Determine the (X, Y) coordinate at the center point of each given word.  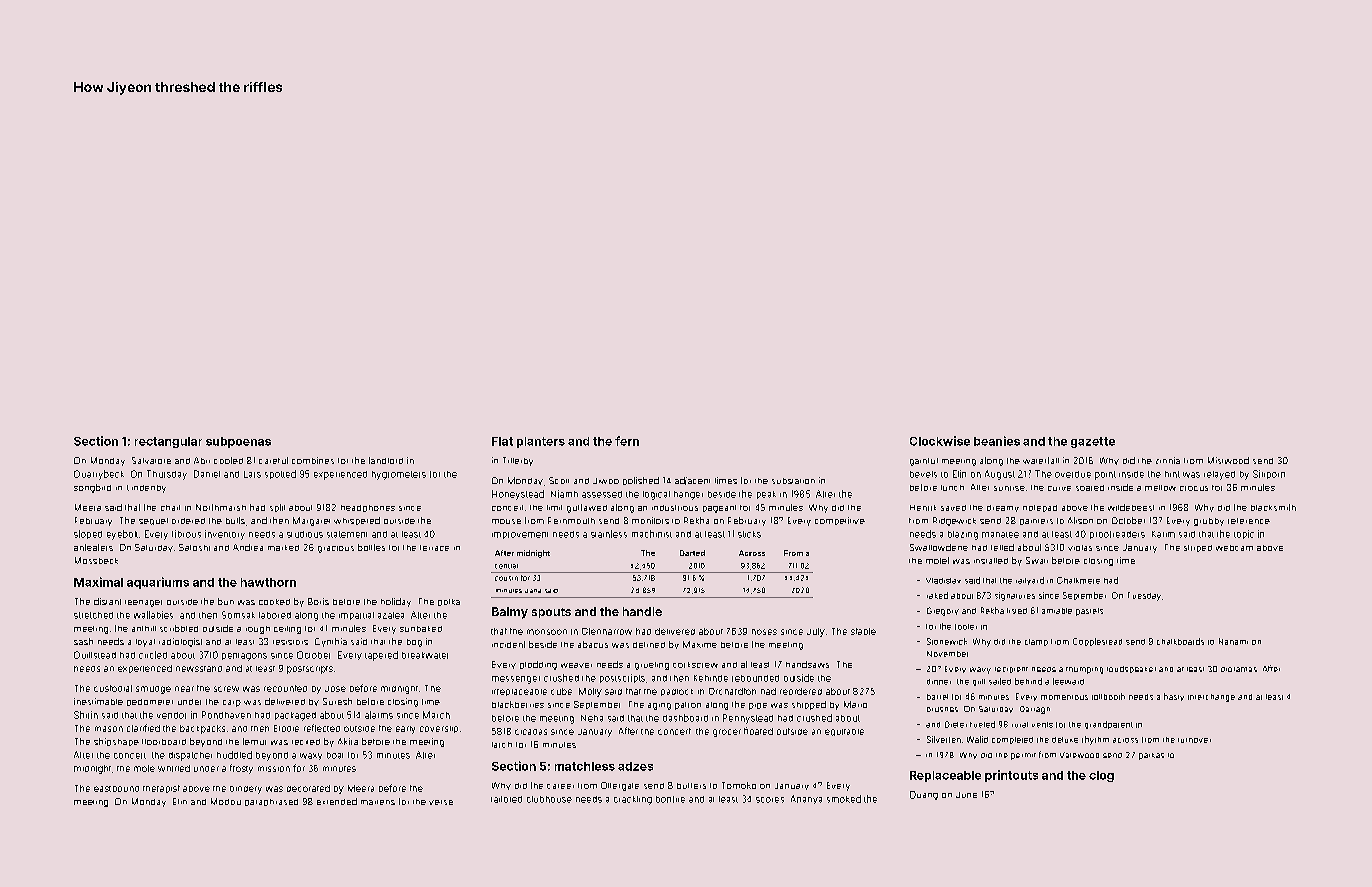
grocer (727, 733)
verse (441, 802)
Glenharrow (607, 631)
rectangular (168, 442)
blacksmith (1273, 507)
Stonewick (947, 641)
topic (1244, 534)
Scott (559, 480)
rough (258, 630)
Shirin (86, 715)
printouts (1011, 776)
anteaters (93, 547)
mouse (506, 521)
